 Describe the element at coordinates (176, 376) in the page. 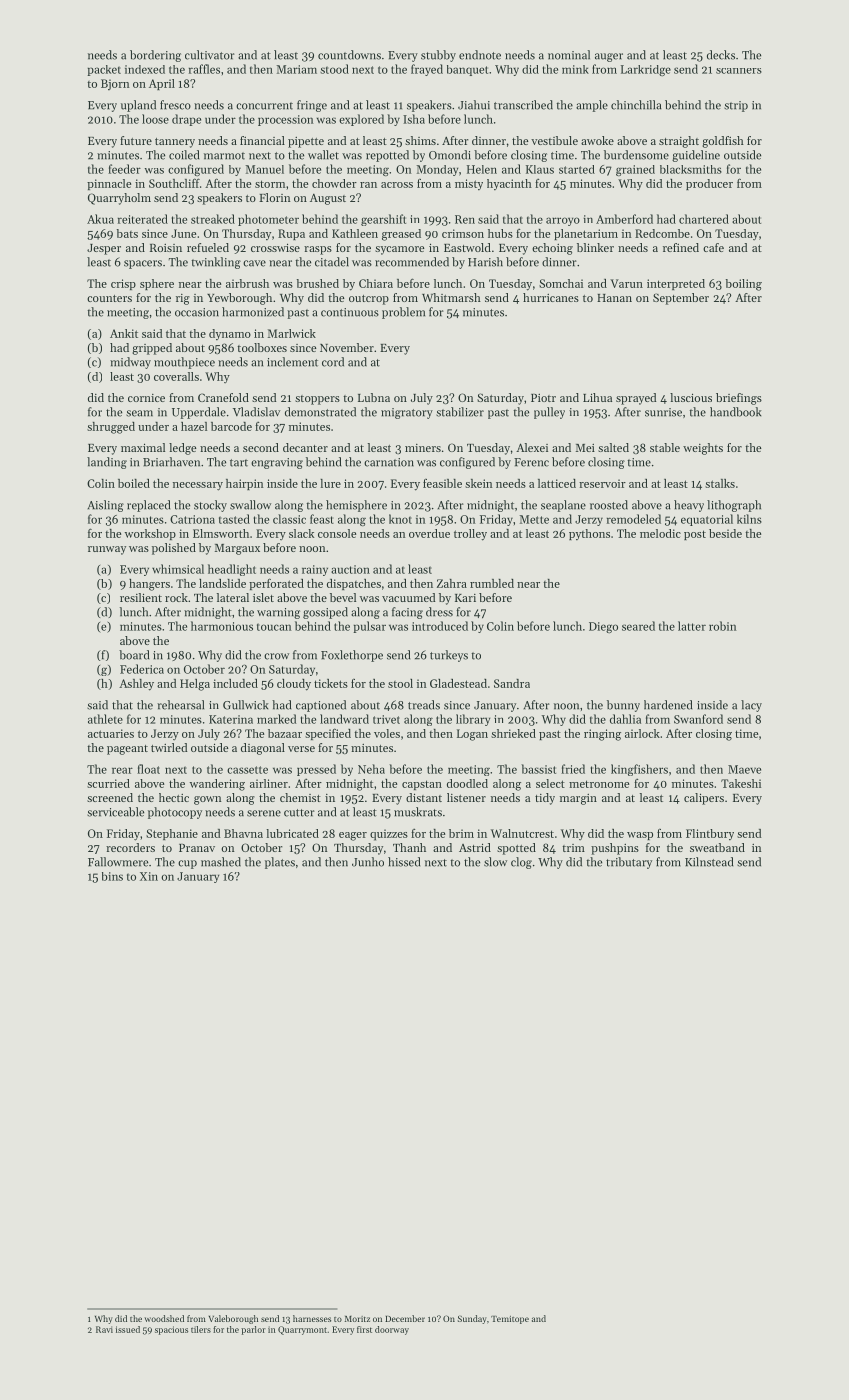

I see `coveralls` at that location.
